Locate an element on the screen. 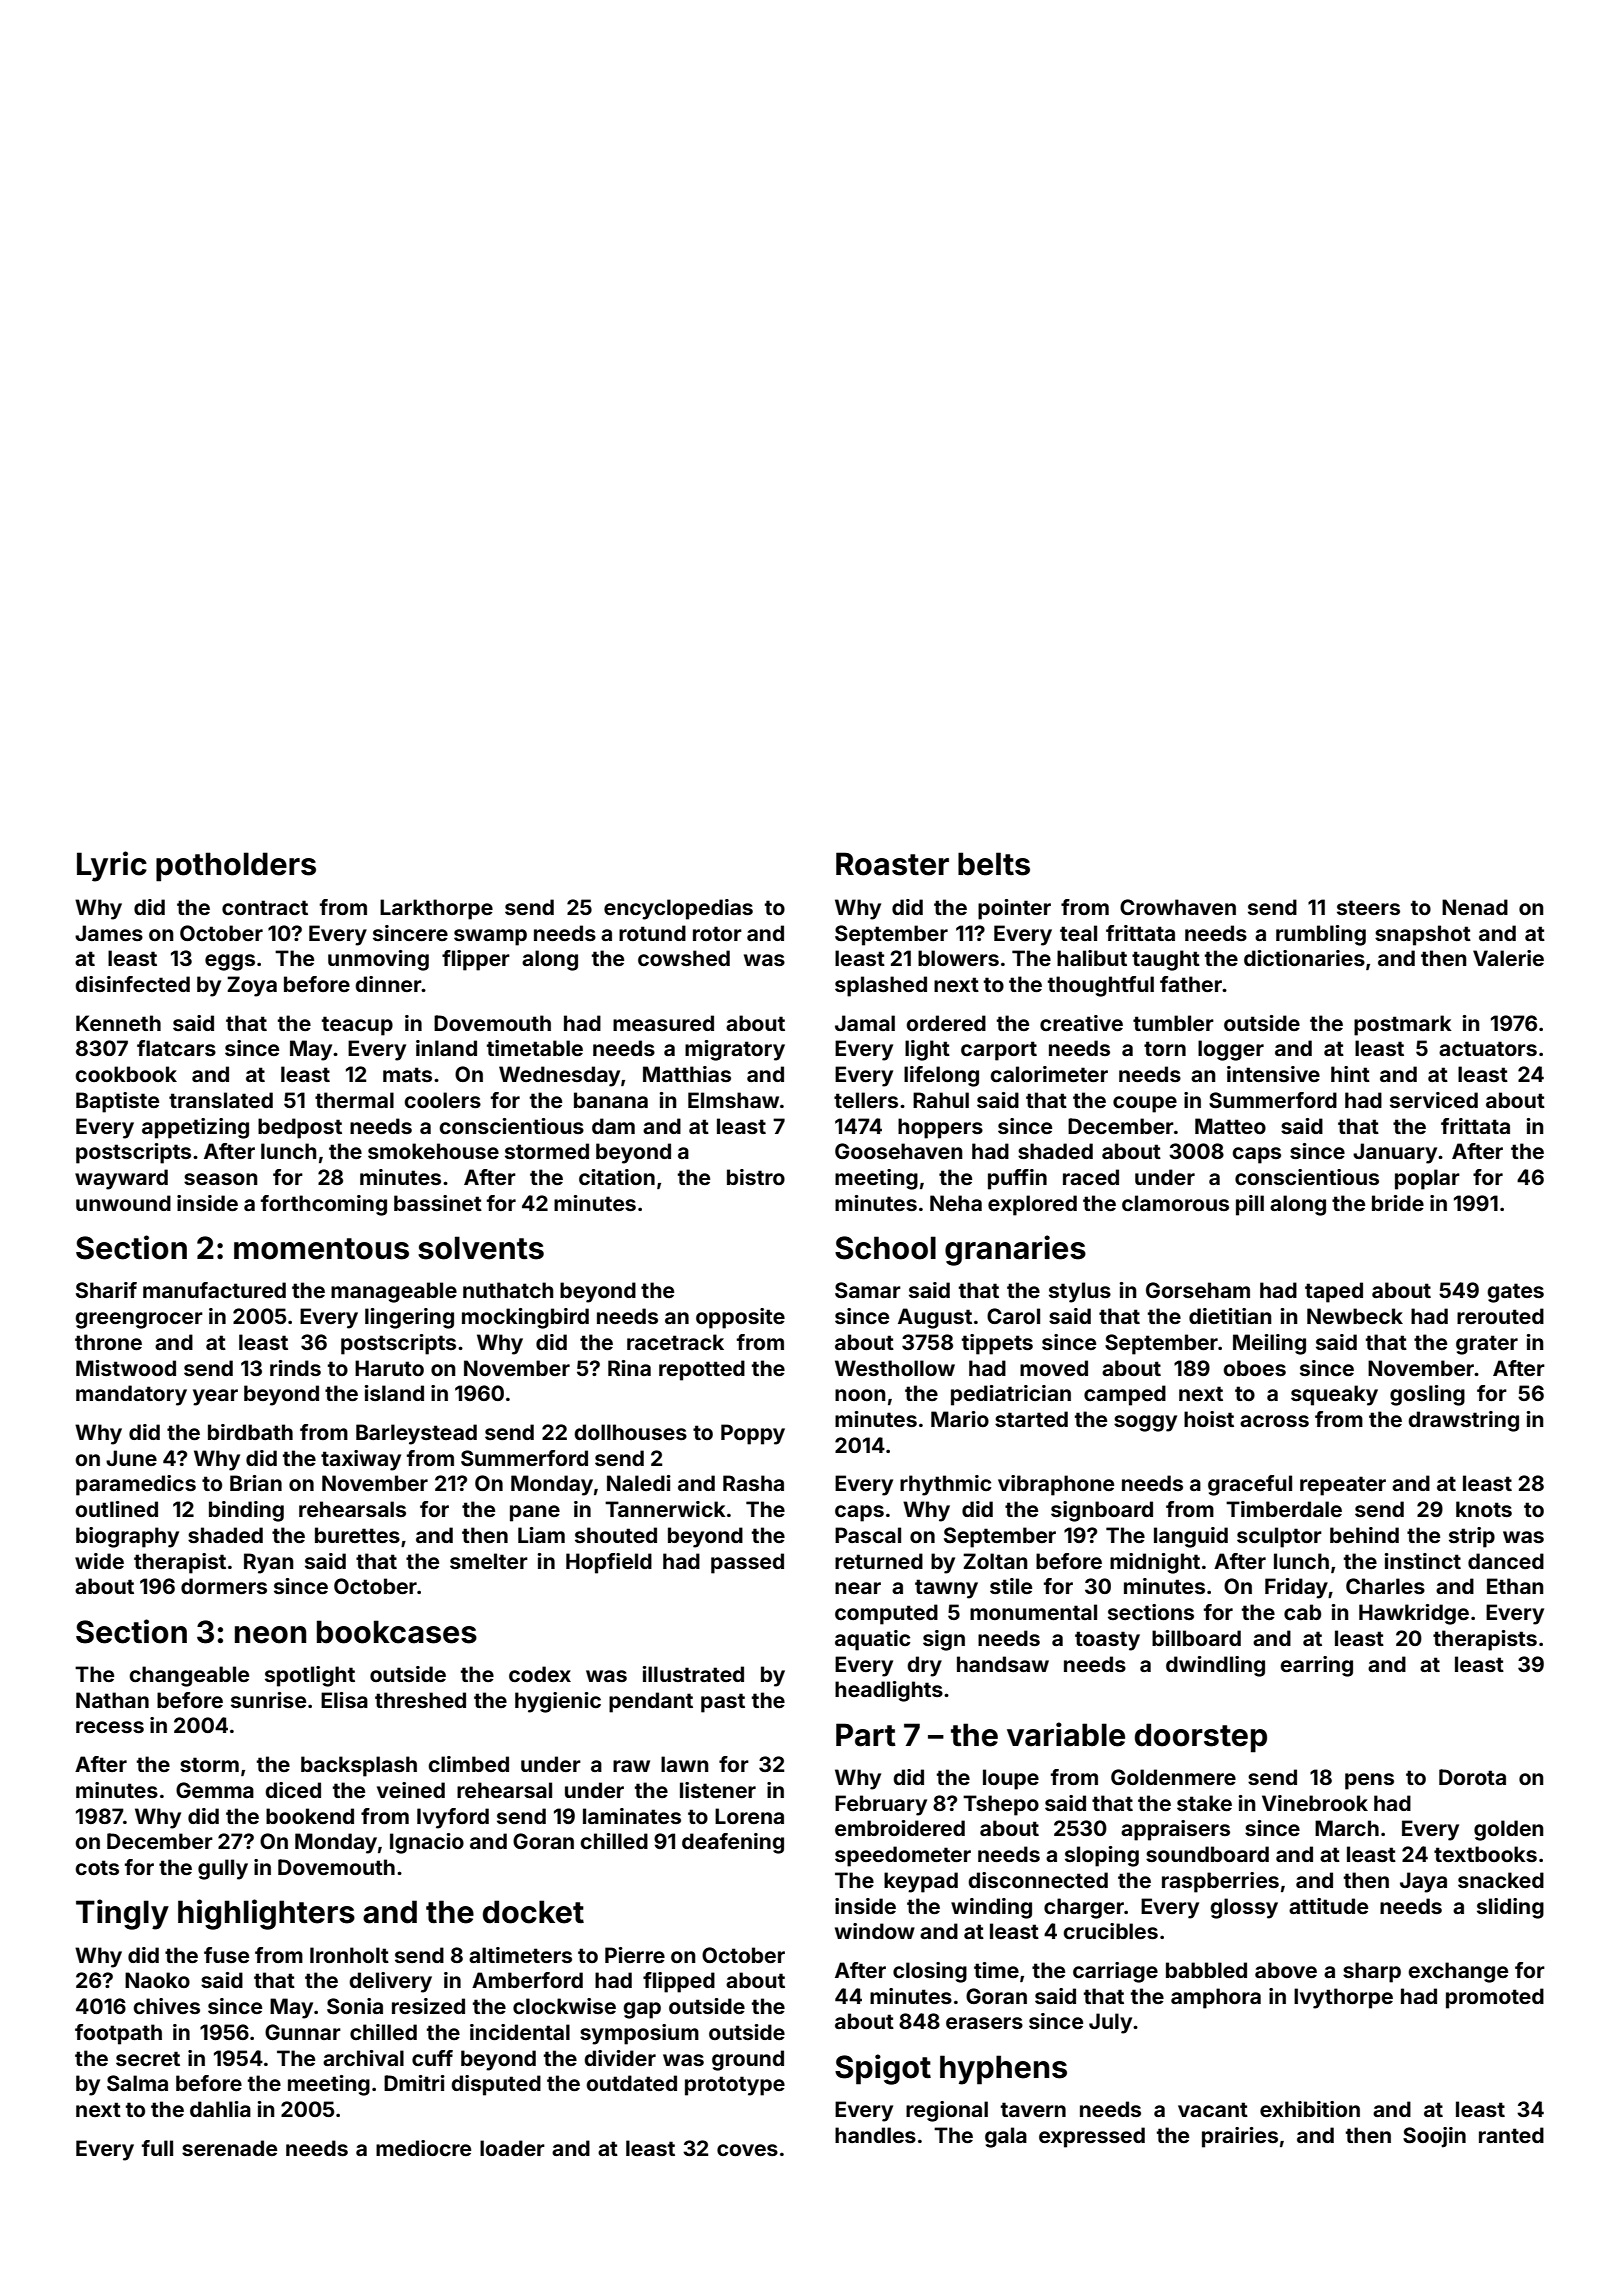 The width and height of the screenshot is (1620, 2292). mediocre is located at coordinates (423, 2148).
